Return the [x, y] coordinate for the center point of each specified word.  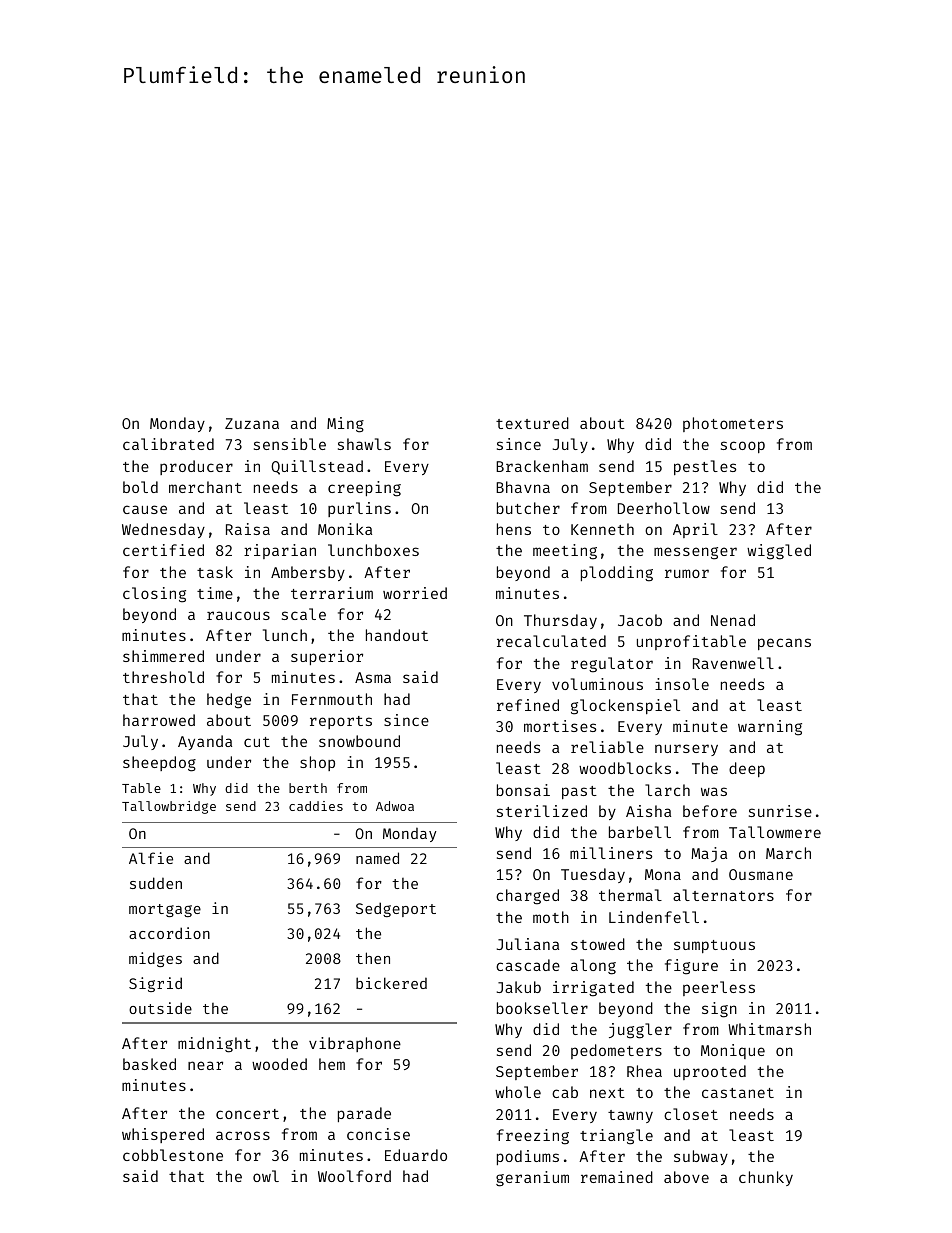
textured [532, 423]
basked [149, 1064]
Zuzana [252, 423]
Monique [733, 1051]
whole [518, 1092]
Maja [709, 854]
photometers [733, 424]
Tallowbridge [169, 807]
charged [527, 897]
